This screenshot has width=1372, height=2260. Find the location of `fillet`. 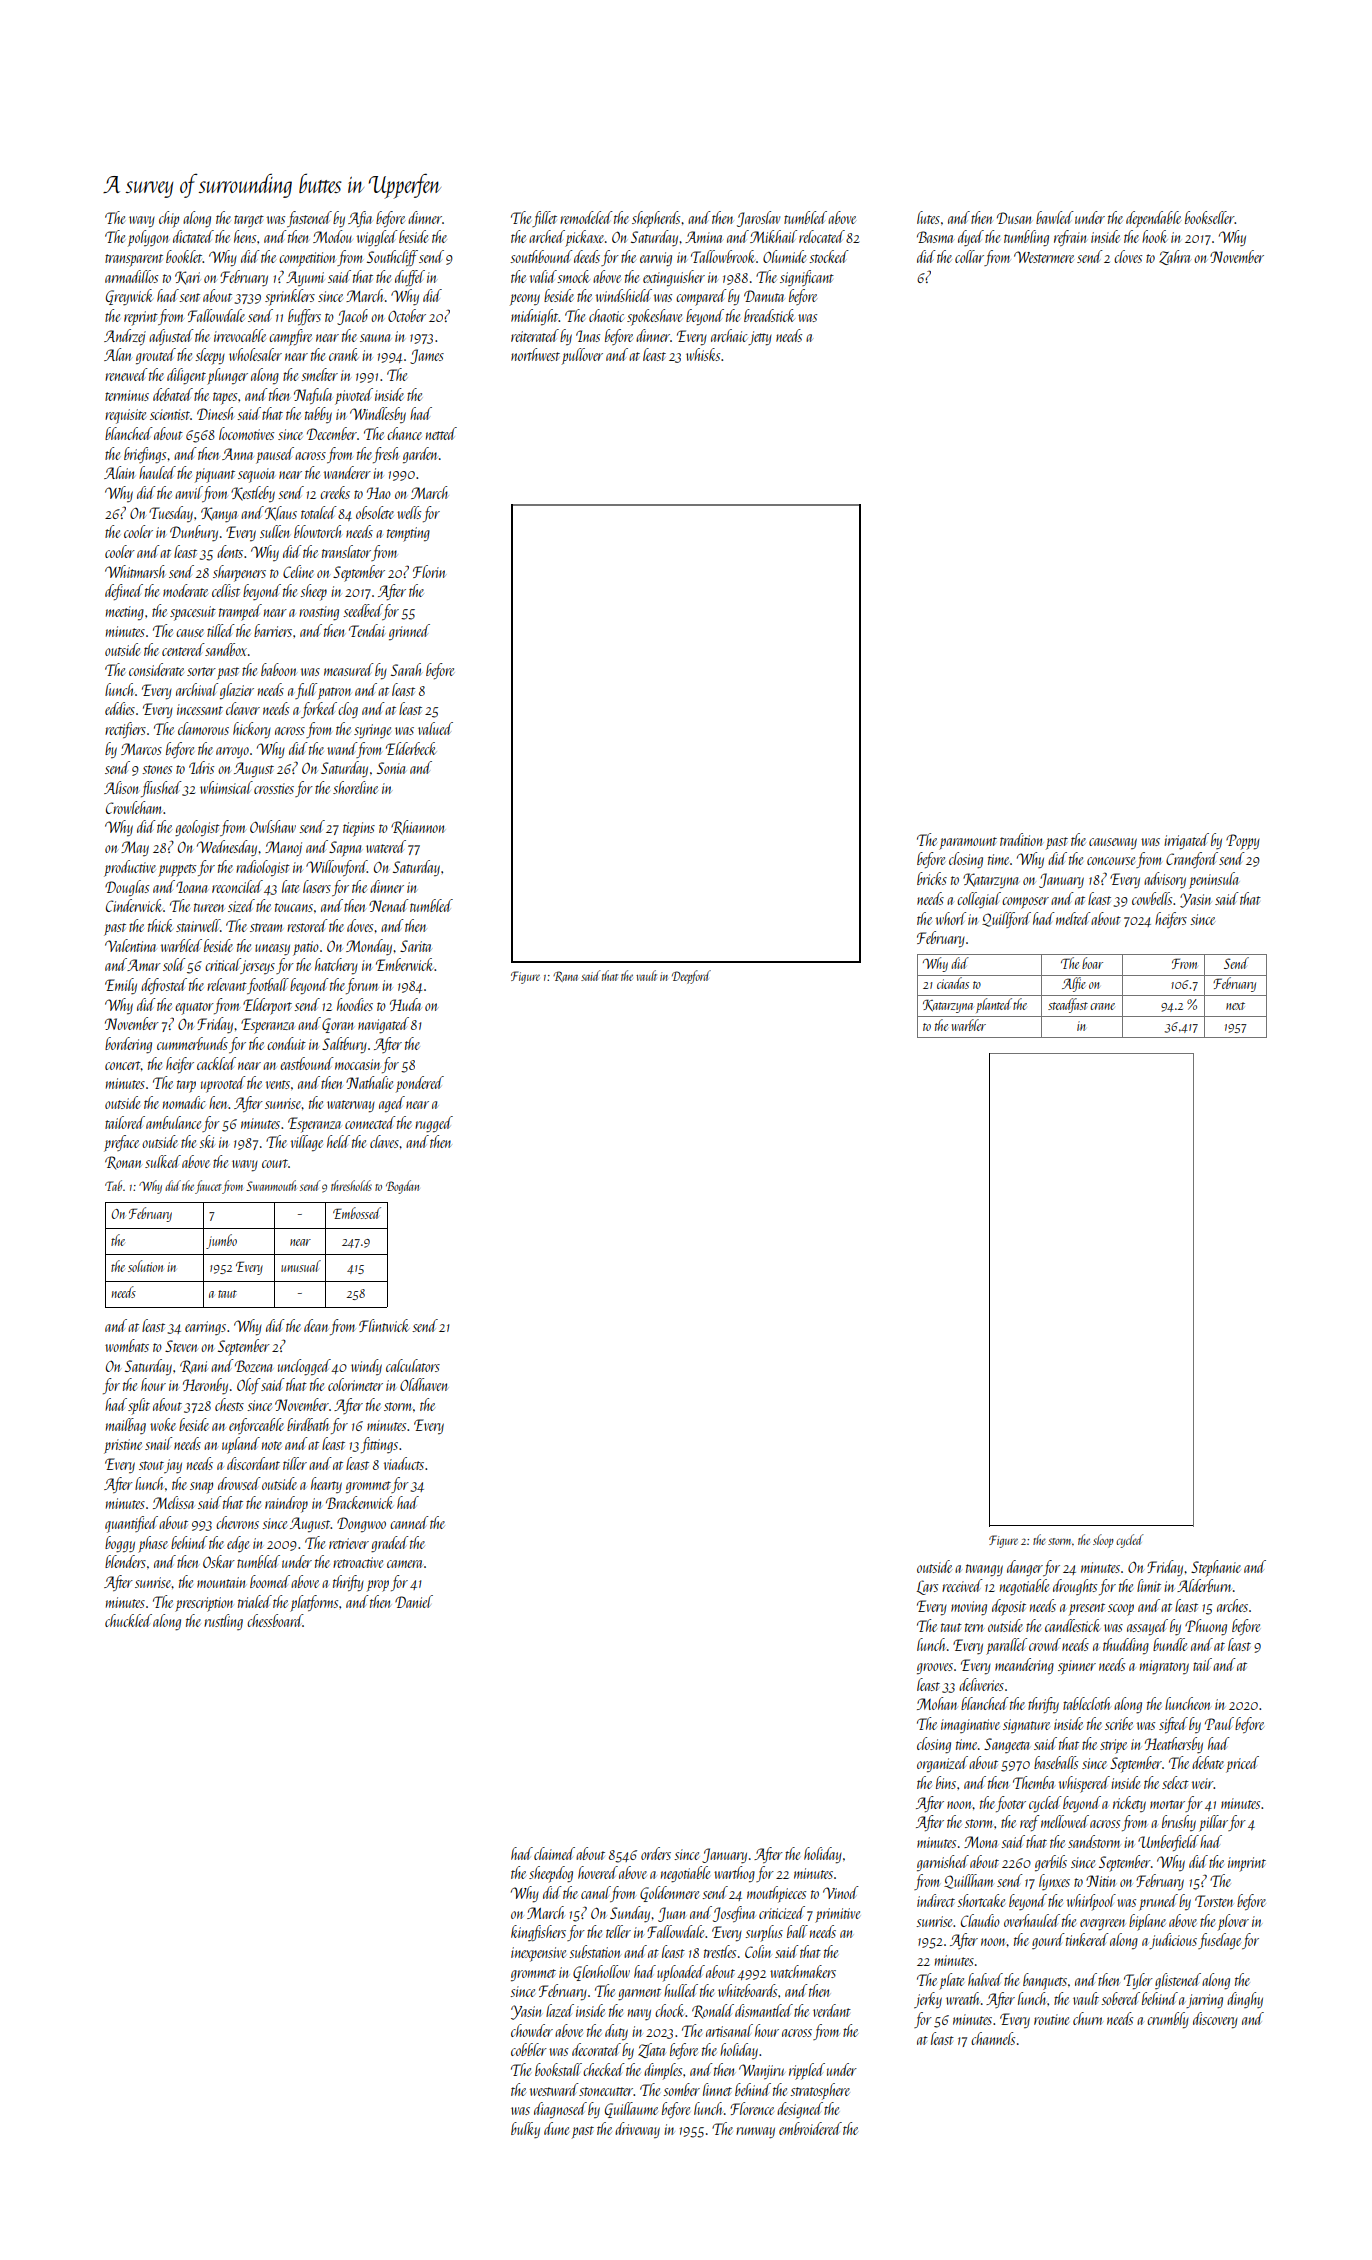

fillet is located at coordinates (544, 219).
